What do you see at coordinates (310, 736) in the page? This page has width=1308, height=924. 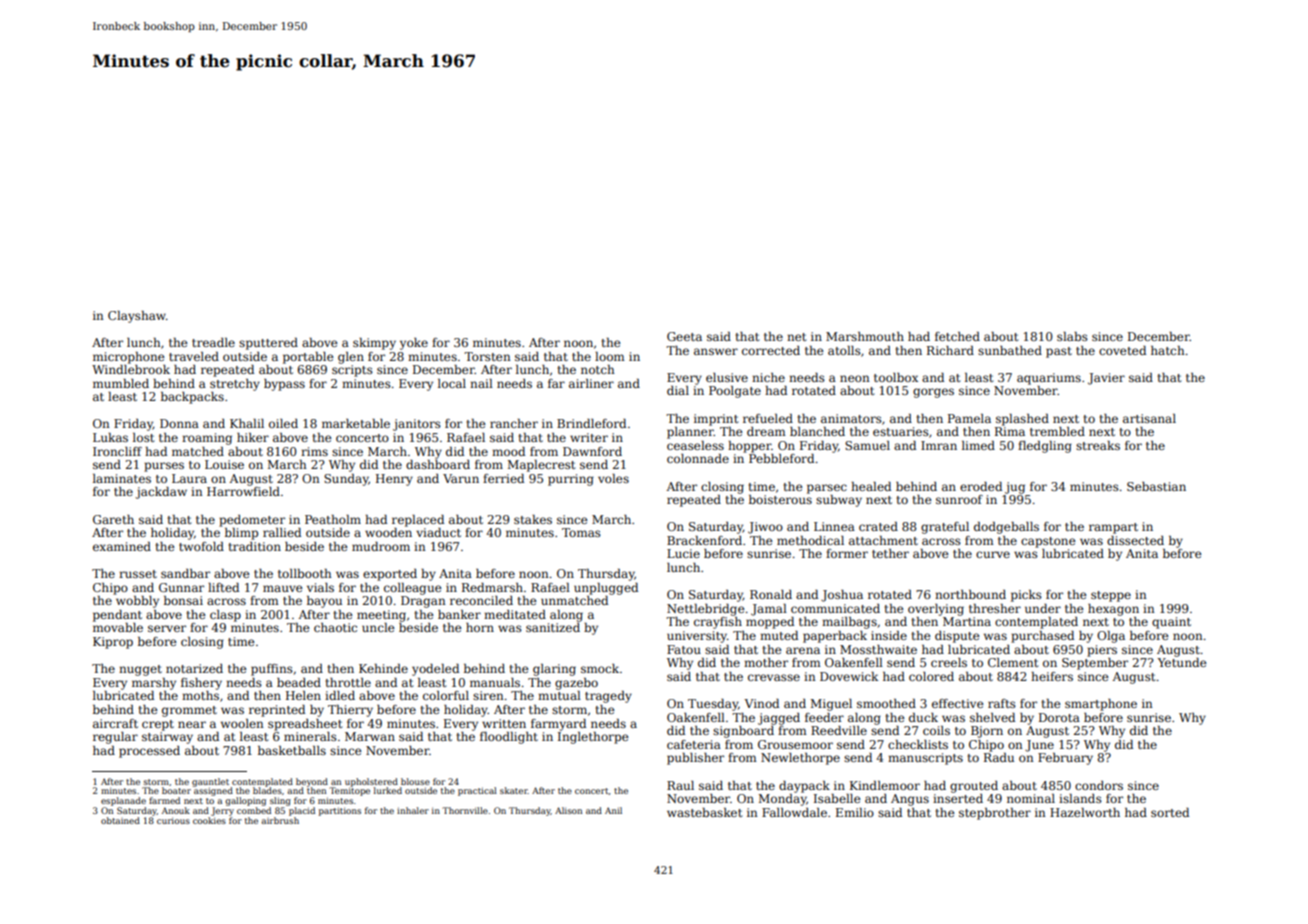 I see `minerals` at bounding box center [310, 736].
